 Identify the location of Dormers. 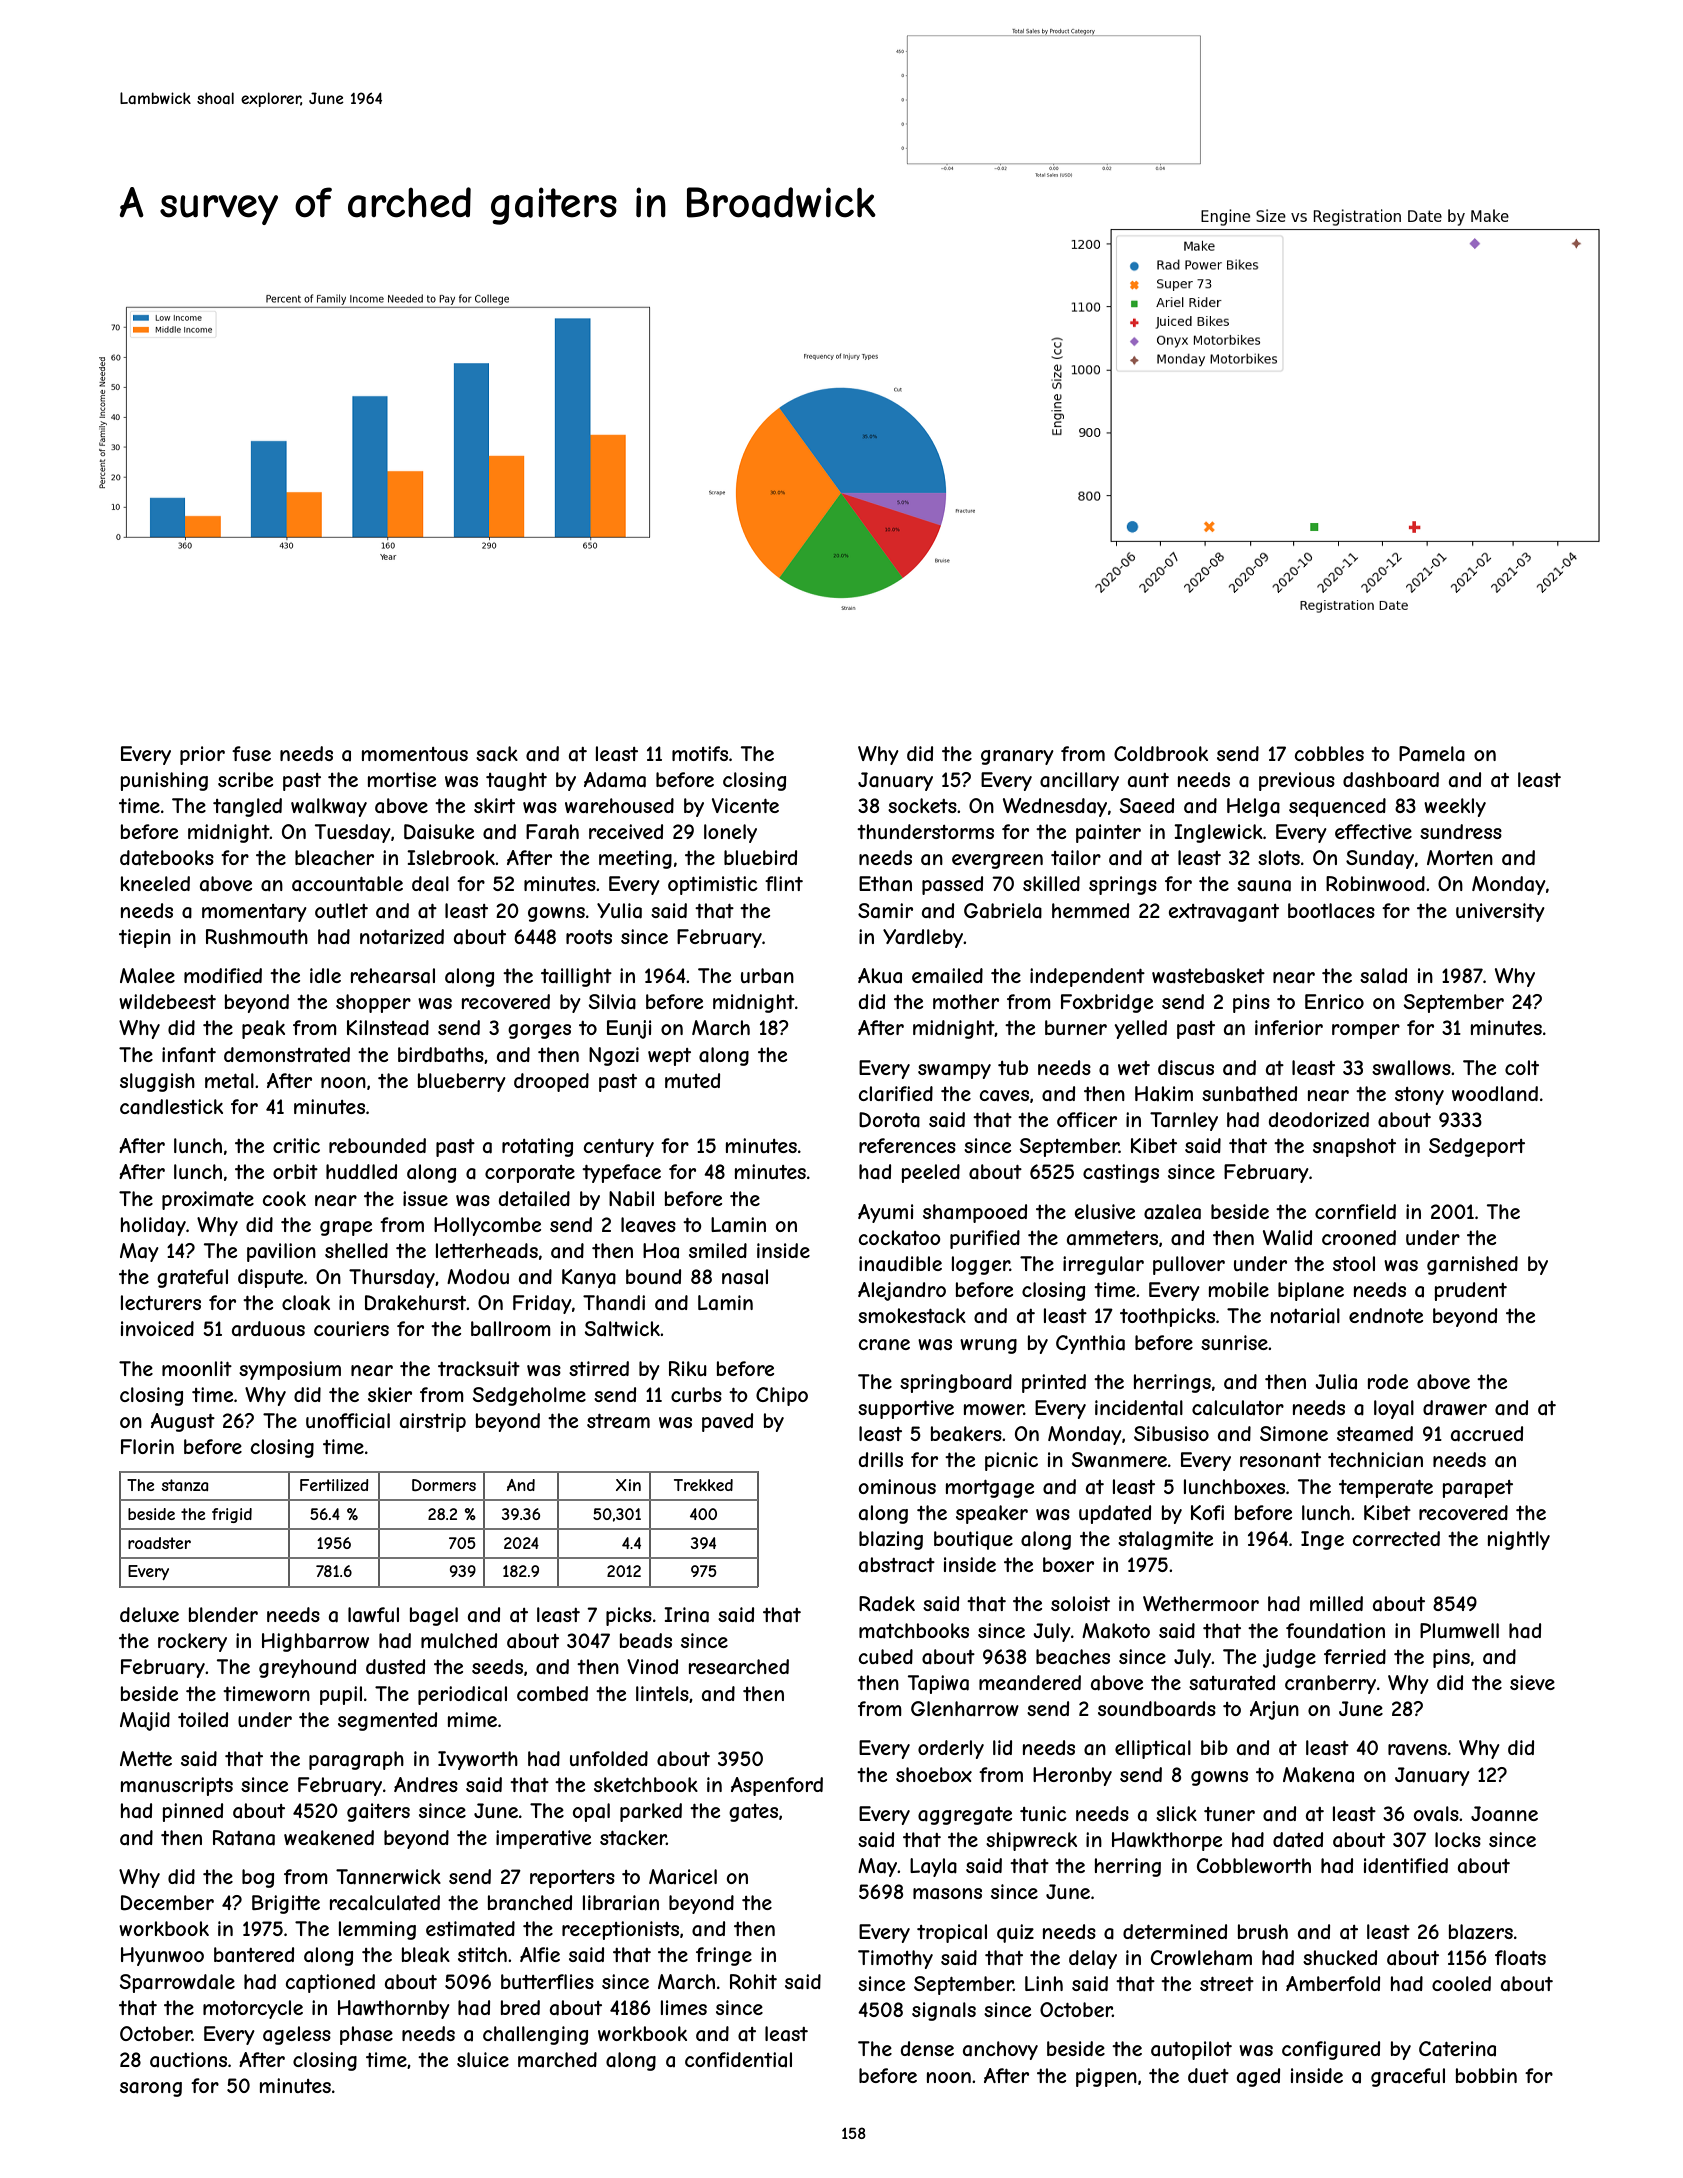
(444, 1485).
